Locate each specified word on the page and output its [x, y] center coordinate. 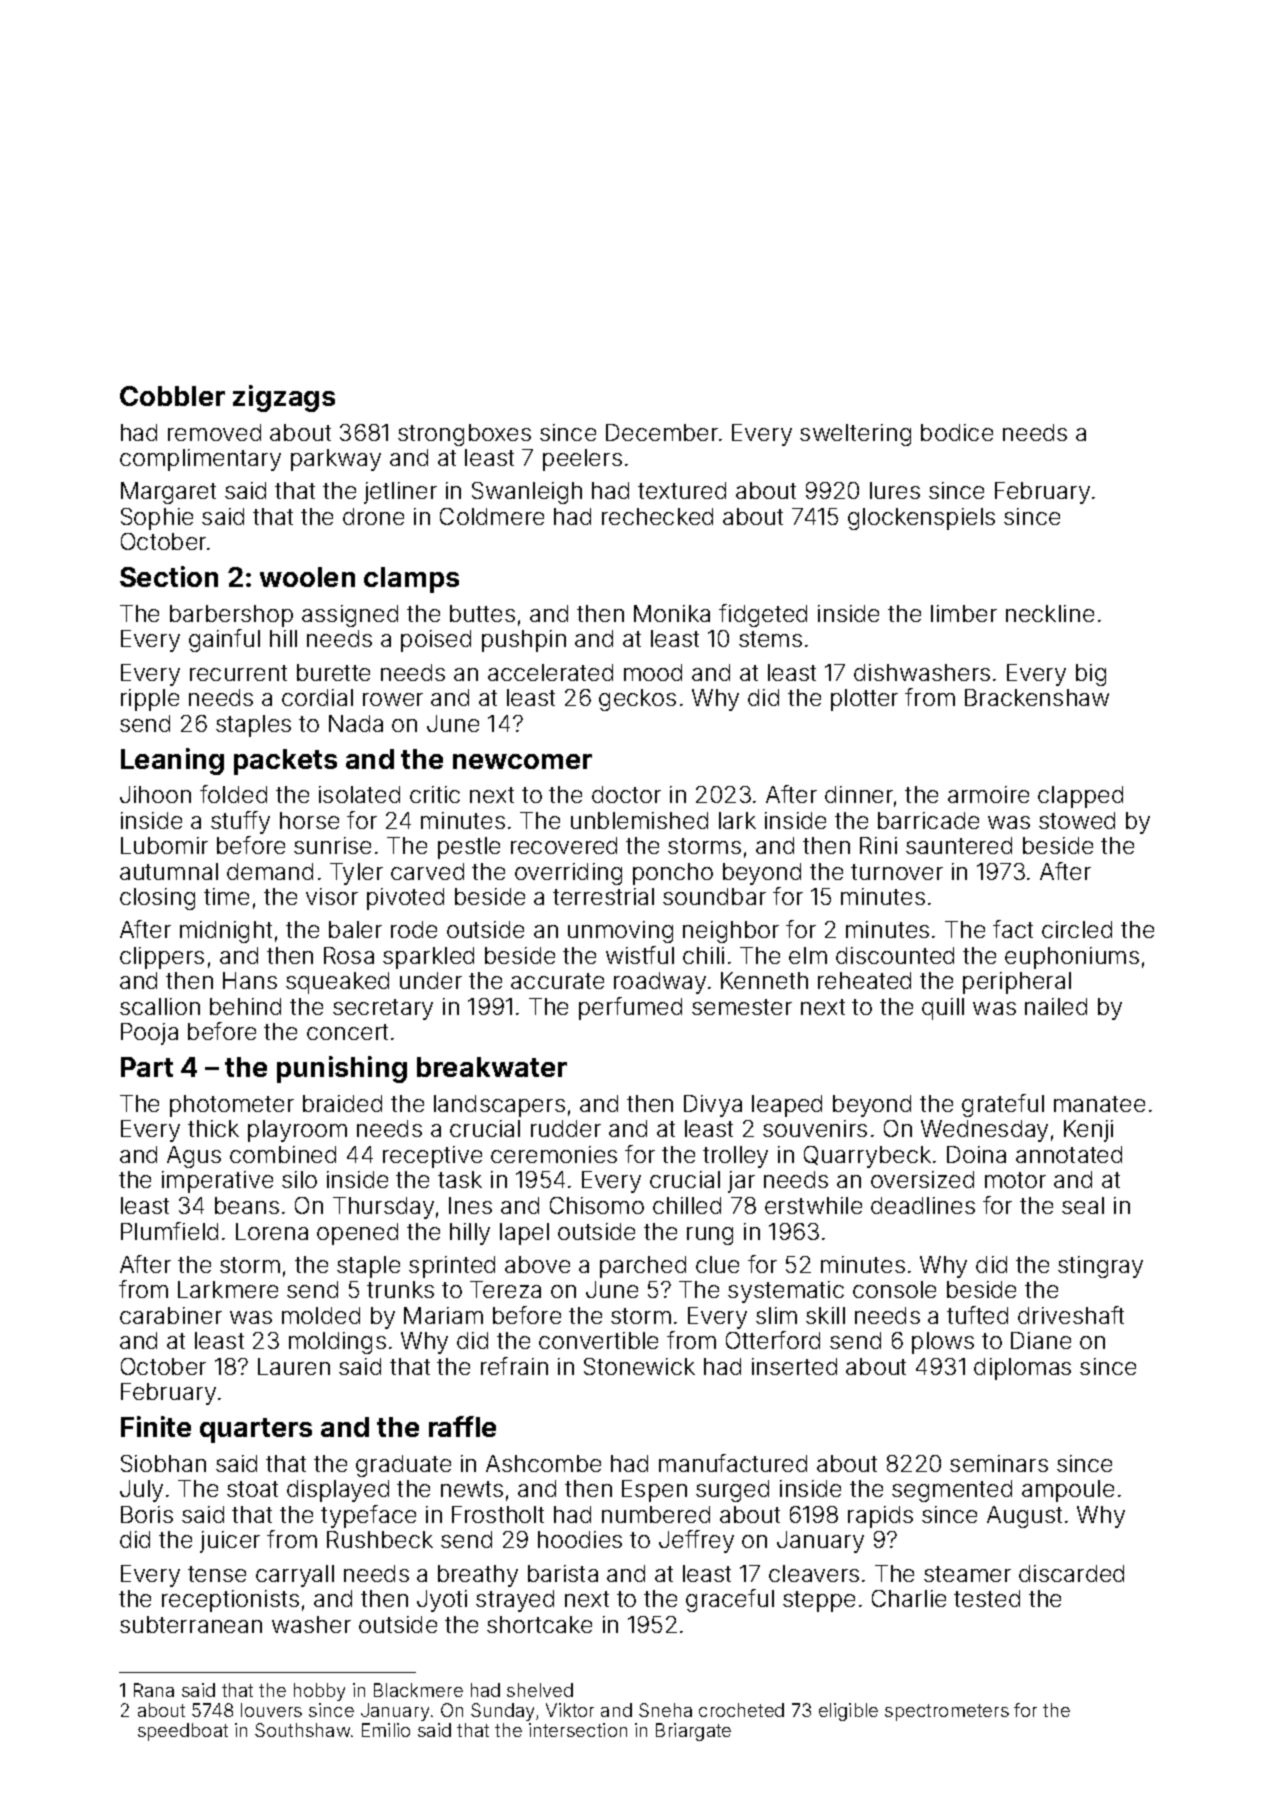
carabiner [171, 1315]
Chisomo [597, 1205]
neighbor [731, 932]
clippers [162, 958]
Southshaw [302, 1730]
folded [233, 794]
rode [414, 929]
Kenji [1088, 1131]
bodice [957, 432]
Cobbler [172, 396]
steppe [819, 1601]
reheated [864, 980]
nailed [1056, 1006]
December [662, 432]
